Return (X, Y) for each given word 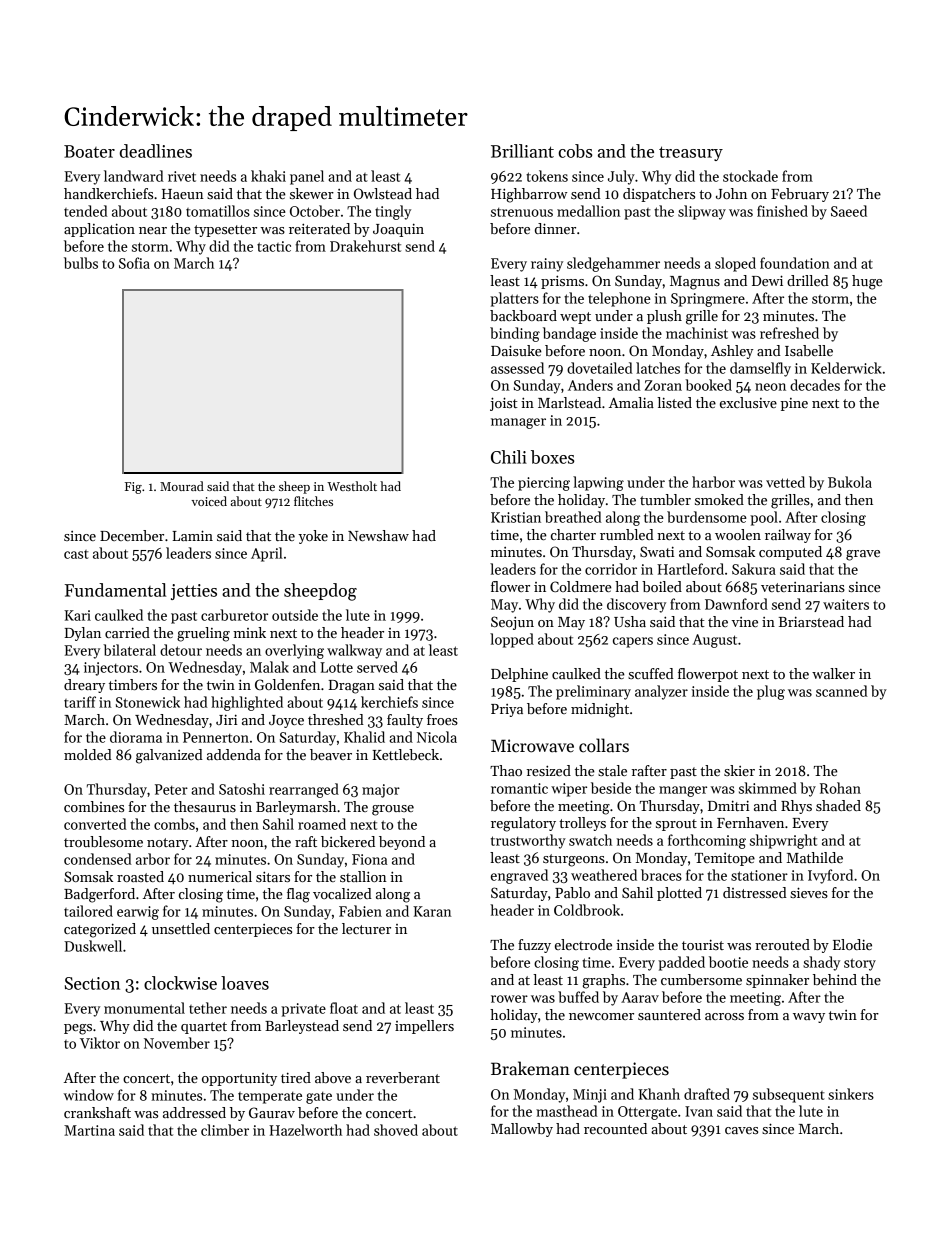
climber (225, 1130)
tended (86, 211)
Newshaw (378, 535)
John (731, 193)
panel (307, 177)
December (132, 535)
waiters (846, 604)
